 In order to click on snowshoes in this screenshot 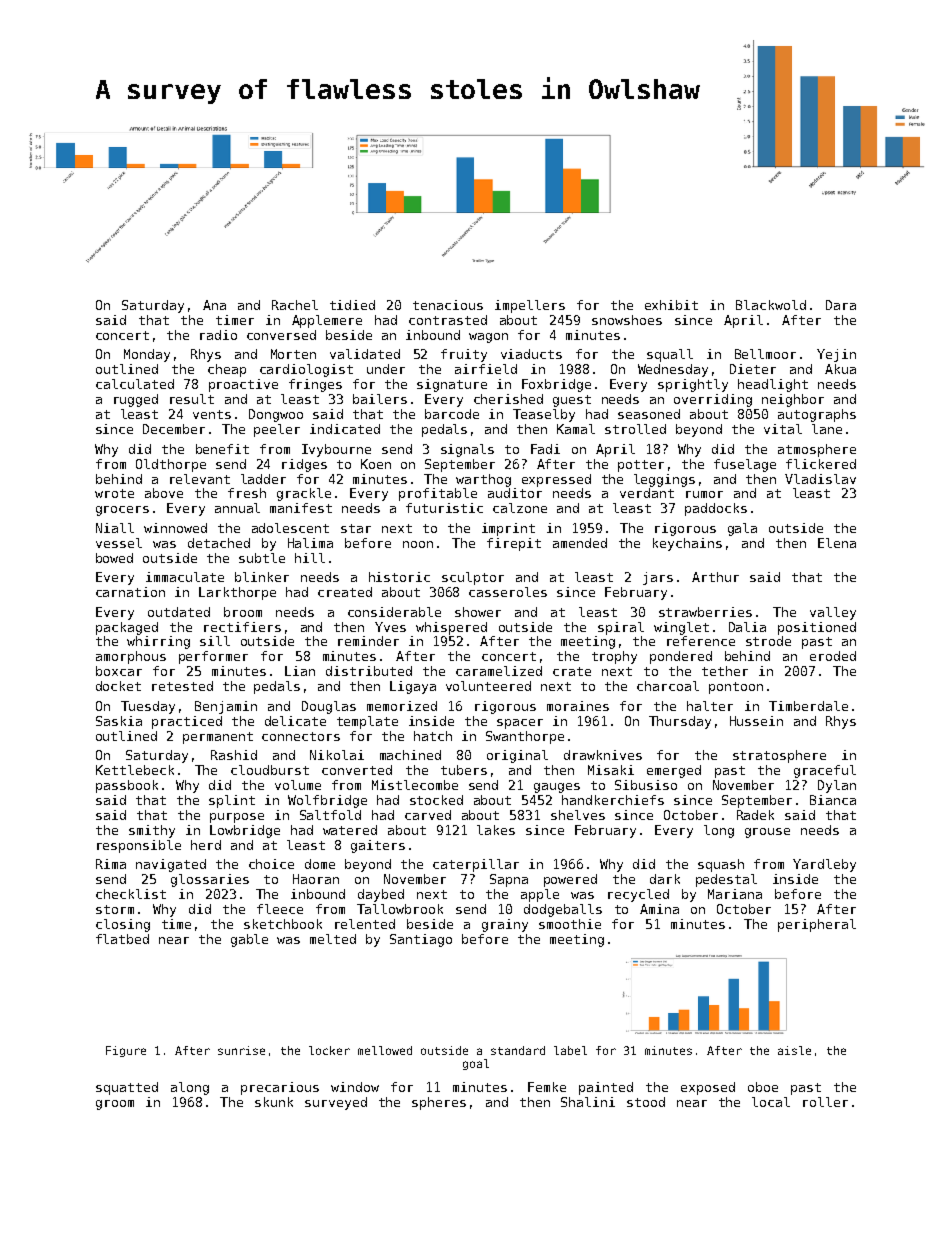, I will do `click(627, 320)`.
